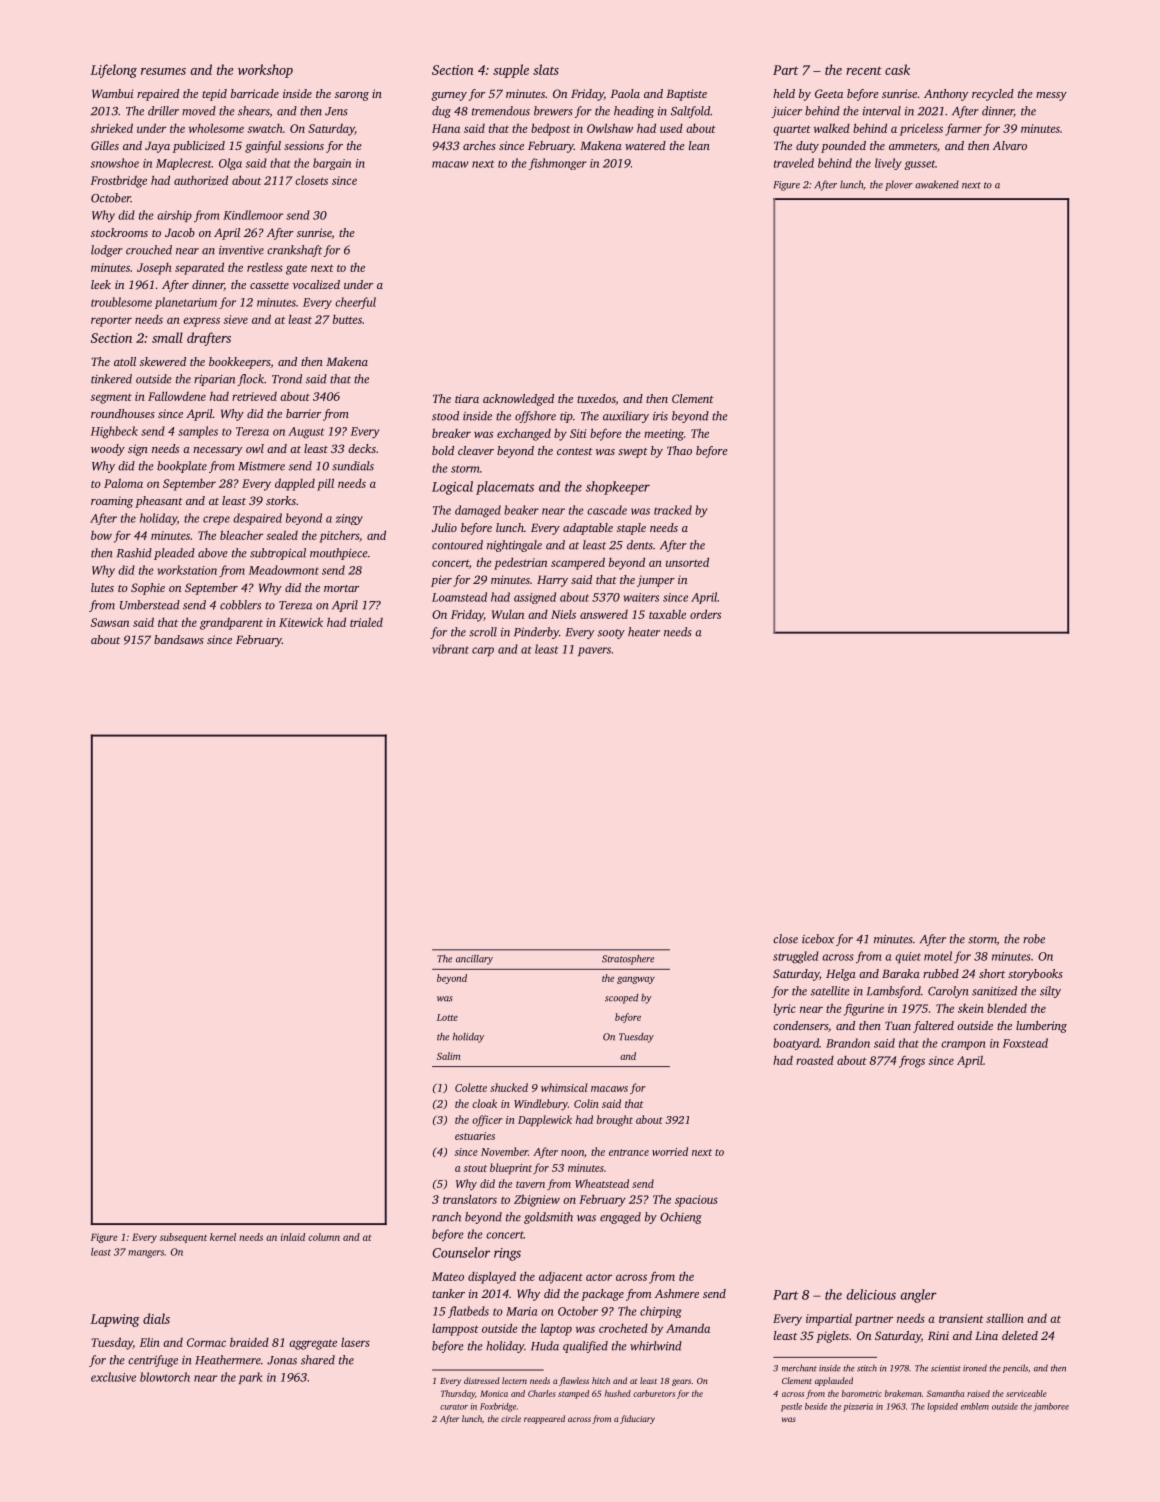 The image size is (1160, 1502). What do you see at coordinates (179, 639) in the screenshot?
I see `bandsaws` at bounding box center [179, 639].
